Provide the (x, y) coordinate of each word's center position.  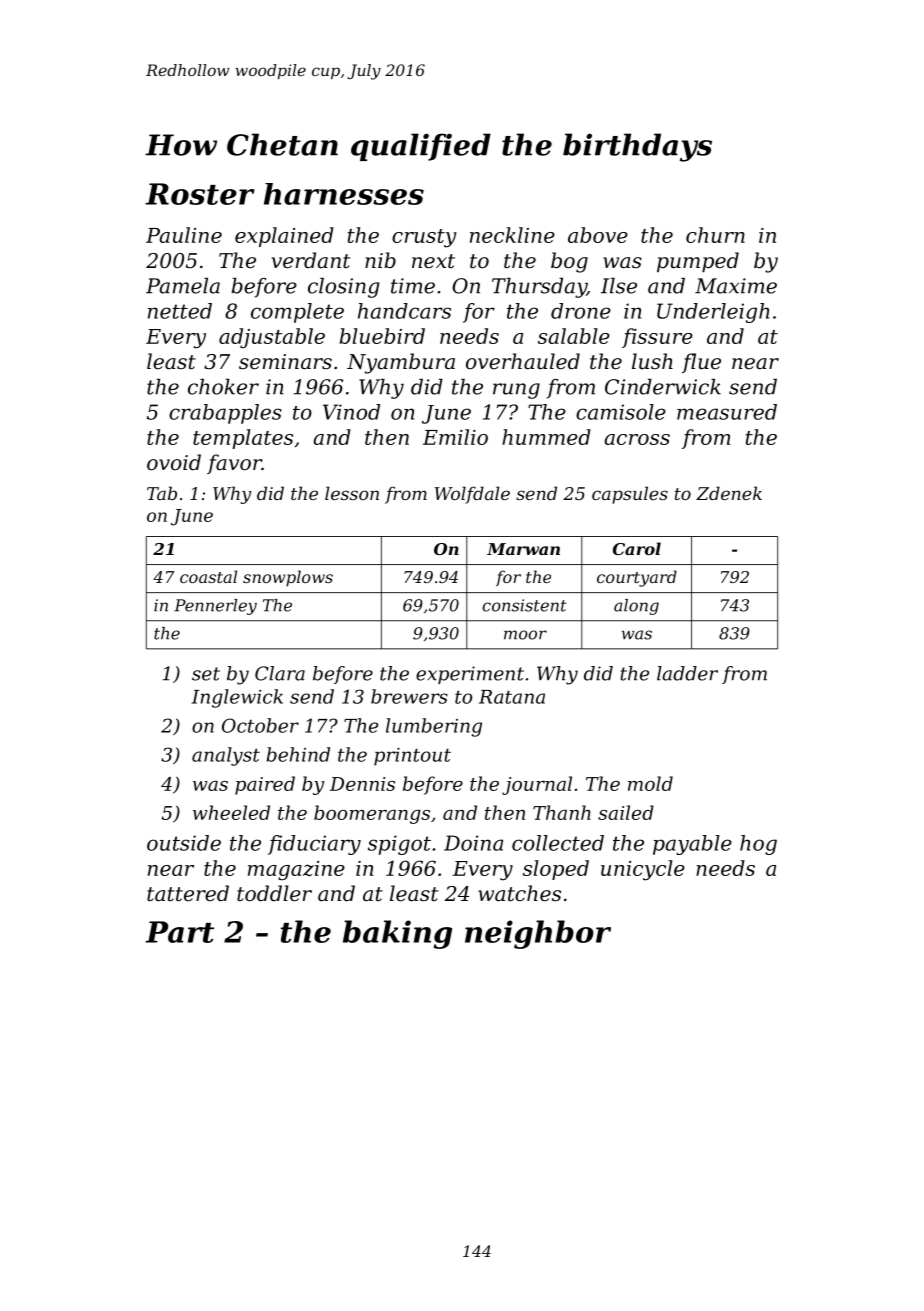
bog (569, 262)
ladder (687, 673)
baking (397, 934)
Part (180, 932)
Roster (200, 194)
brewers (409, 696)
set (206, 674)
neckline (512, 235)
